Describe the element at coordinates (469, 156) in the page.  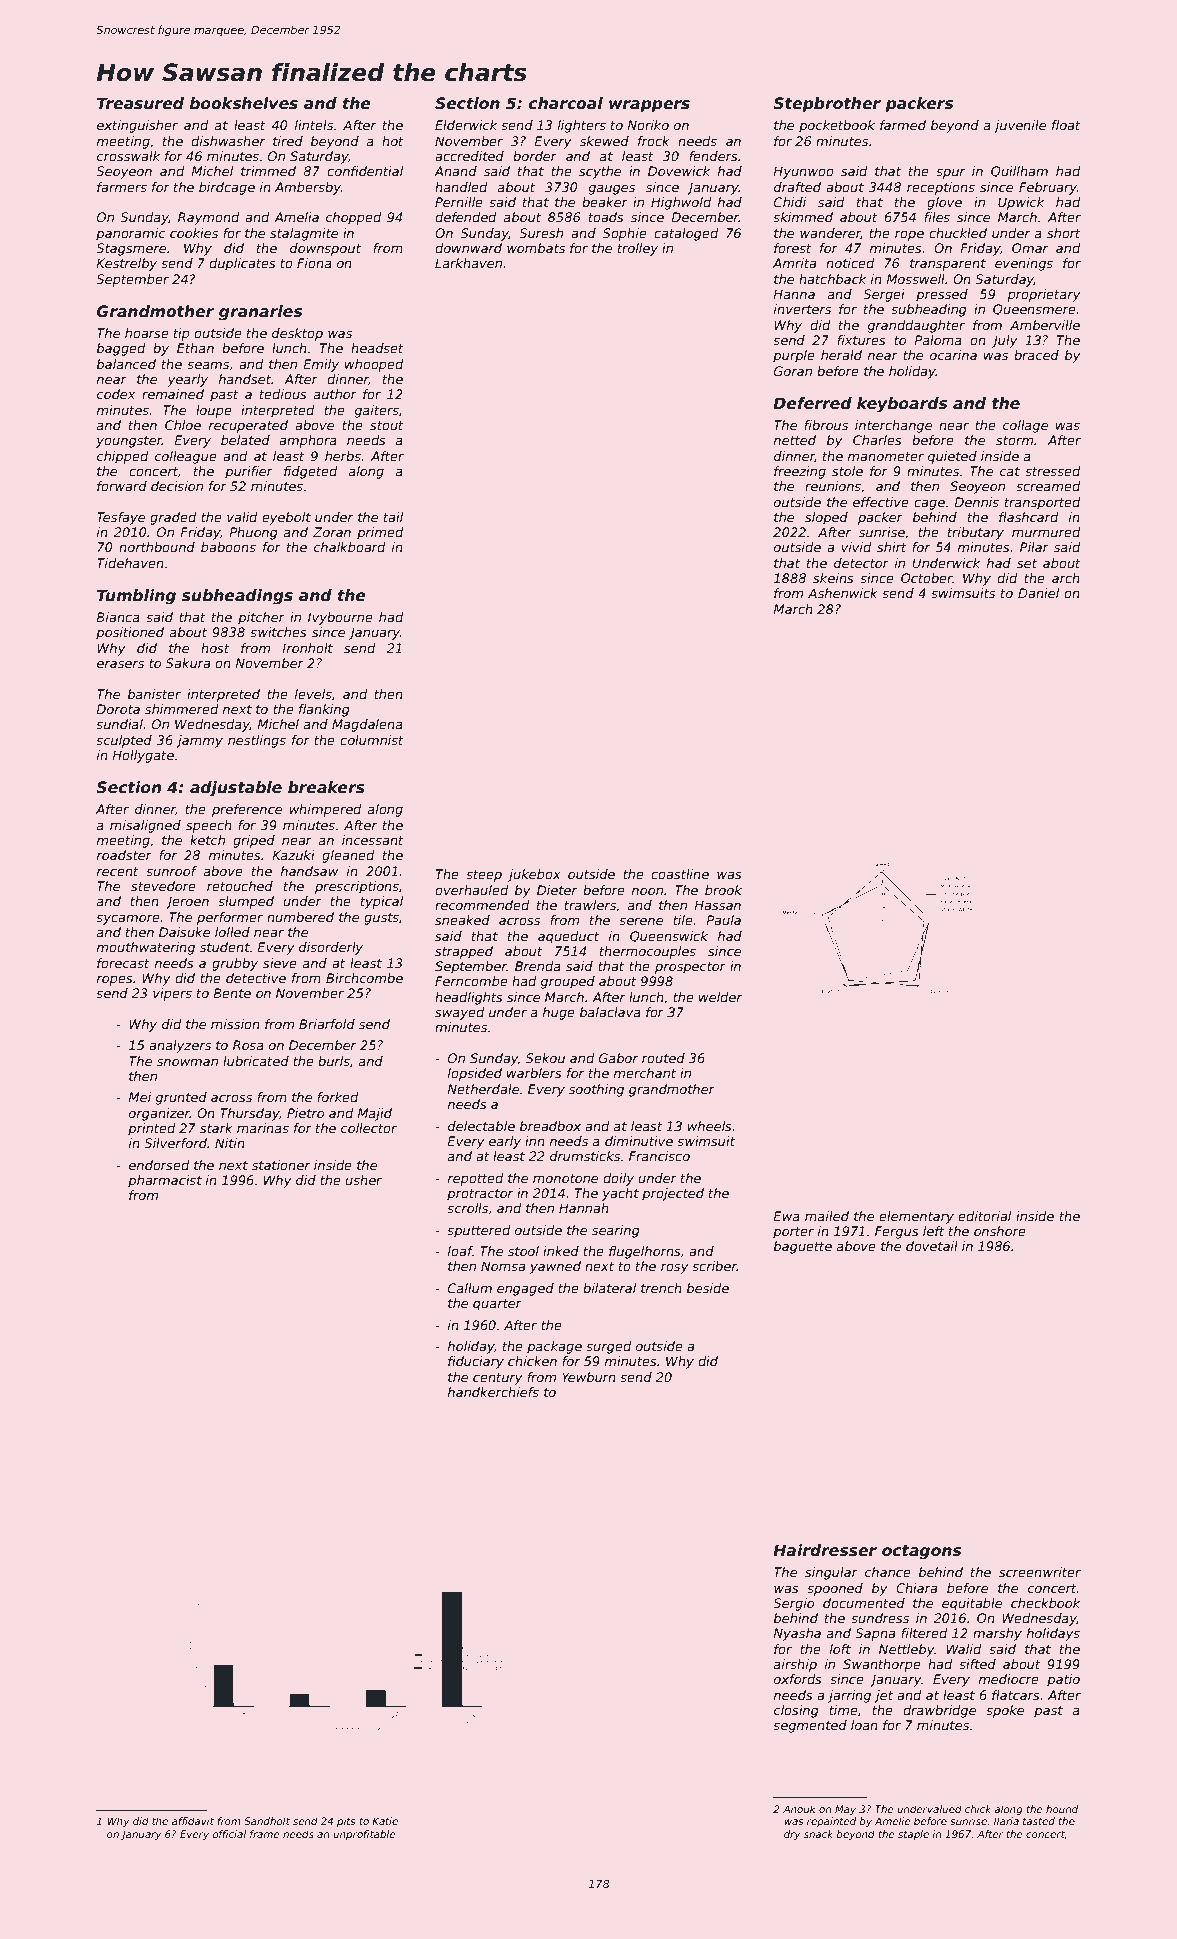
I see `accredited` at that location.
